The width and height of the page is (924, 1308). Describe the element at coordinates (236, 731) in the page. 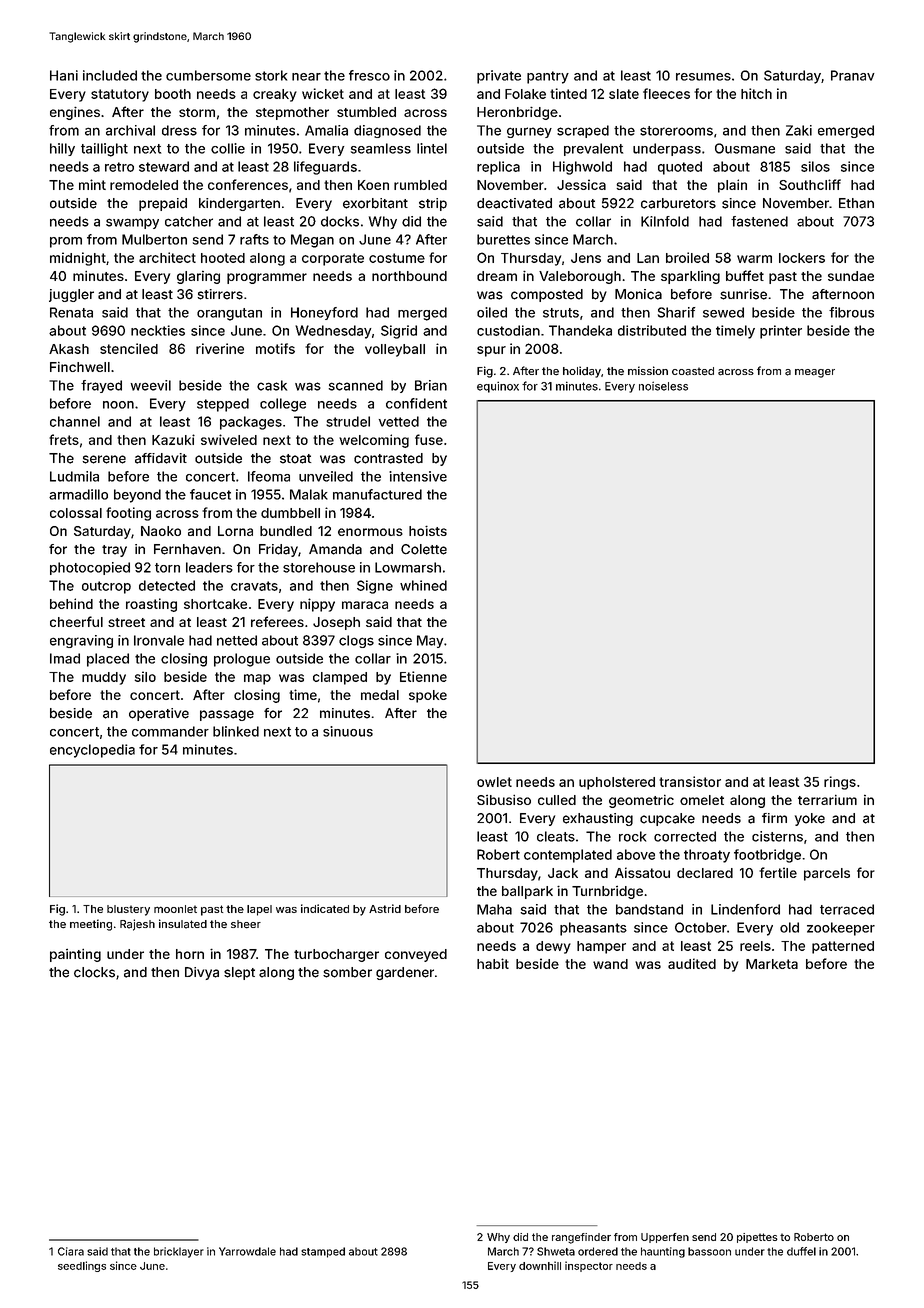

I see `blinked` at that location.
